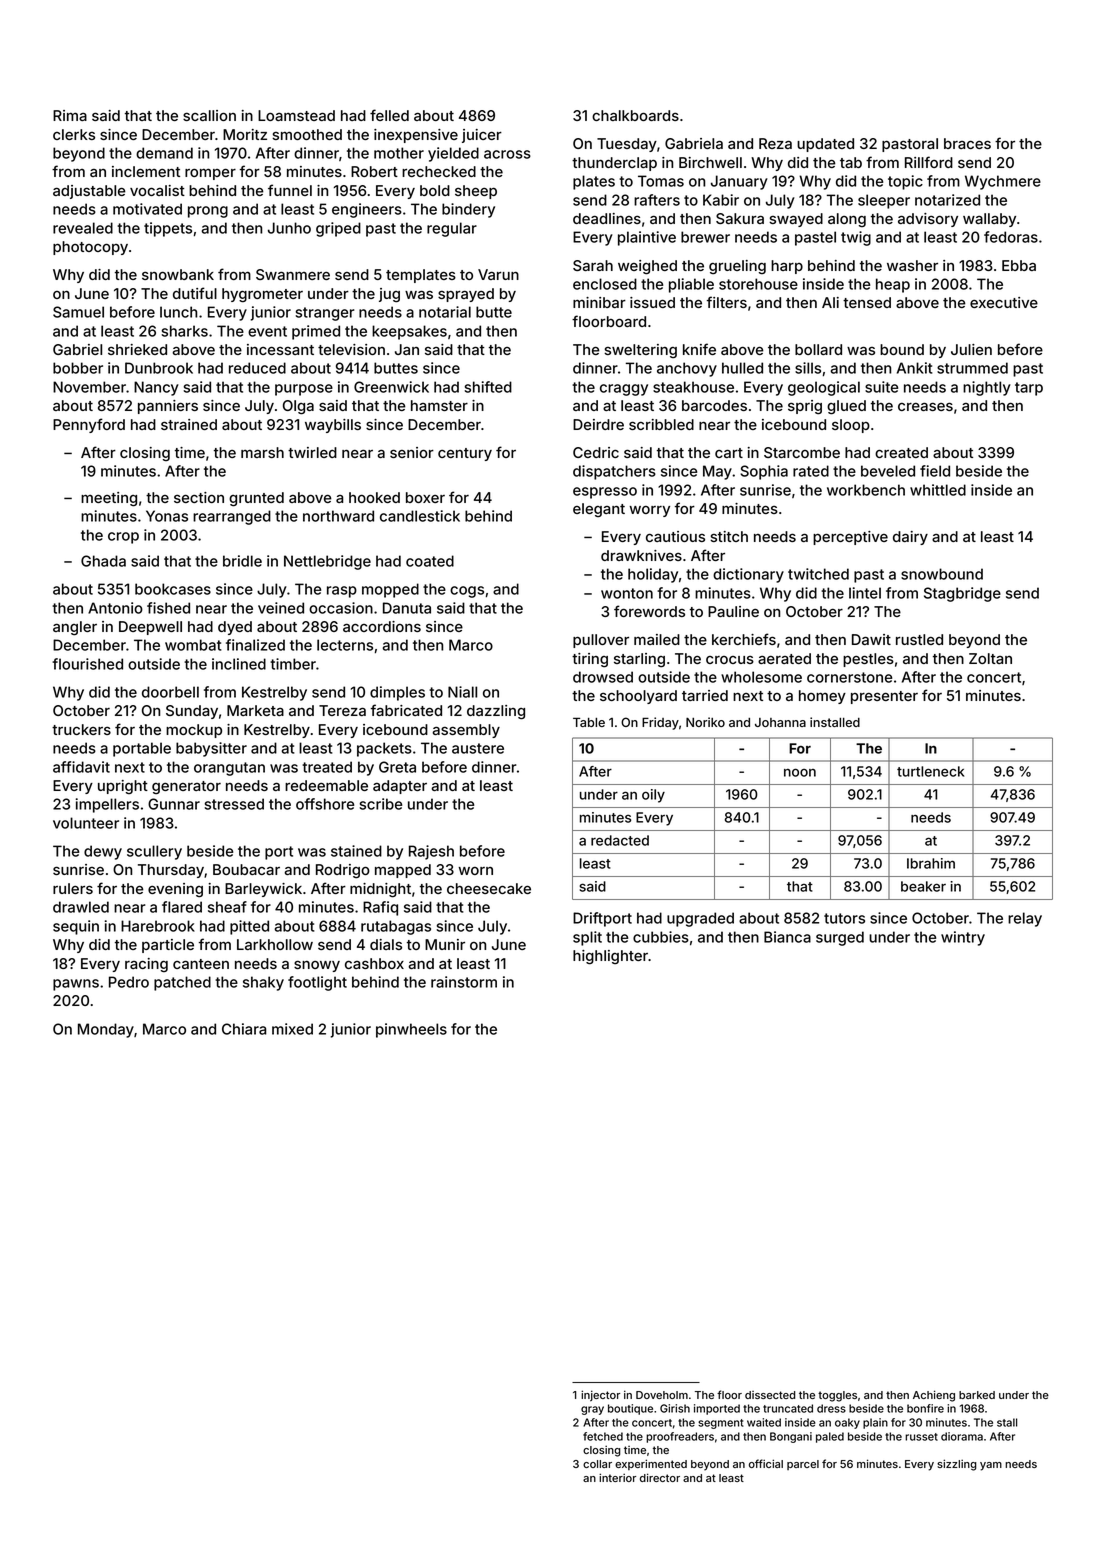  I want to click on executive, so click(1004, 302).
